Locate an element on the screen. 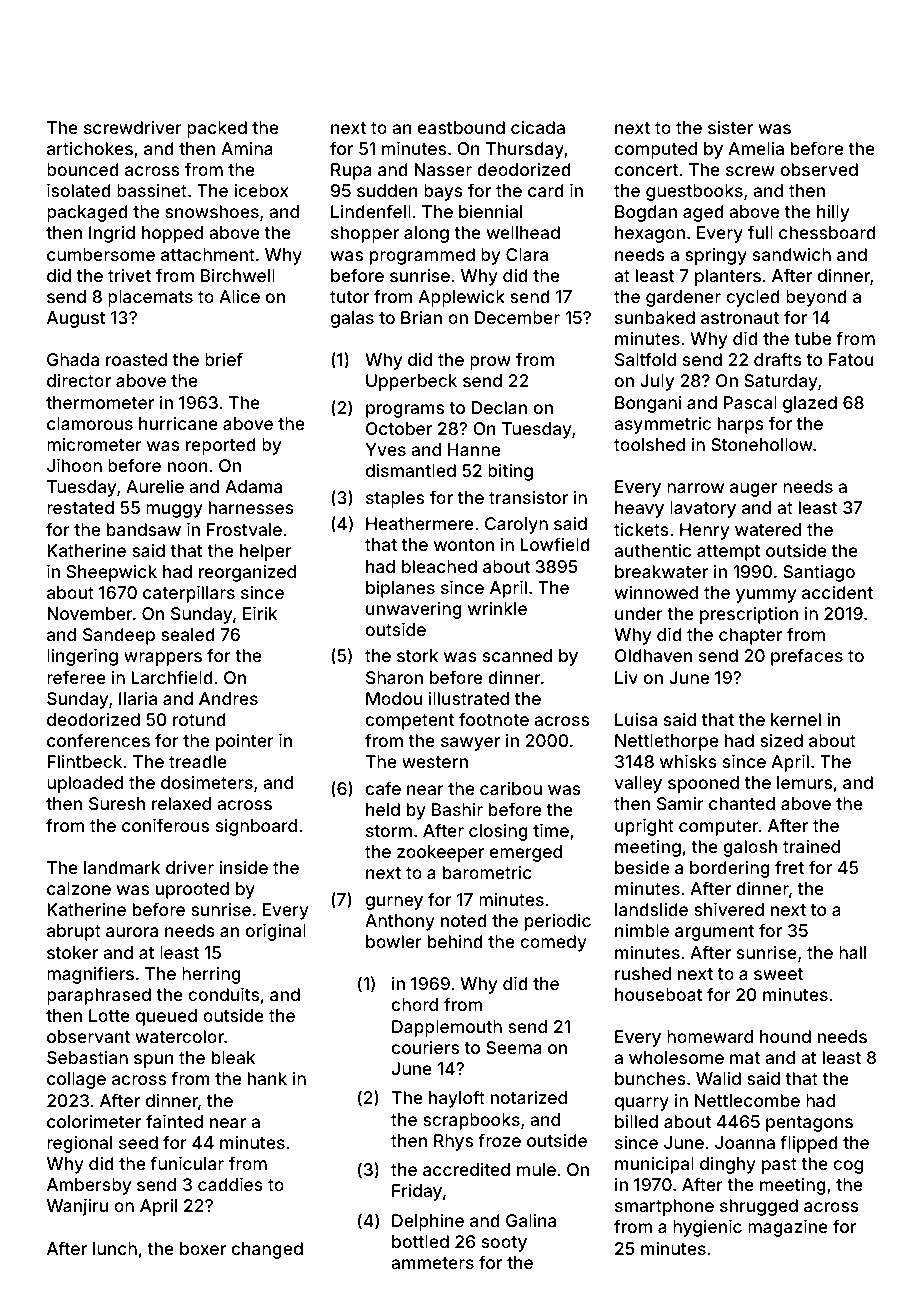 The image size is (924, 1308). boxer is located at coordinates (203, 1248).
